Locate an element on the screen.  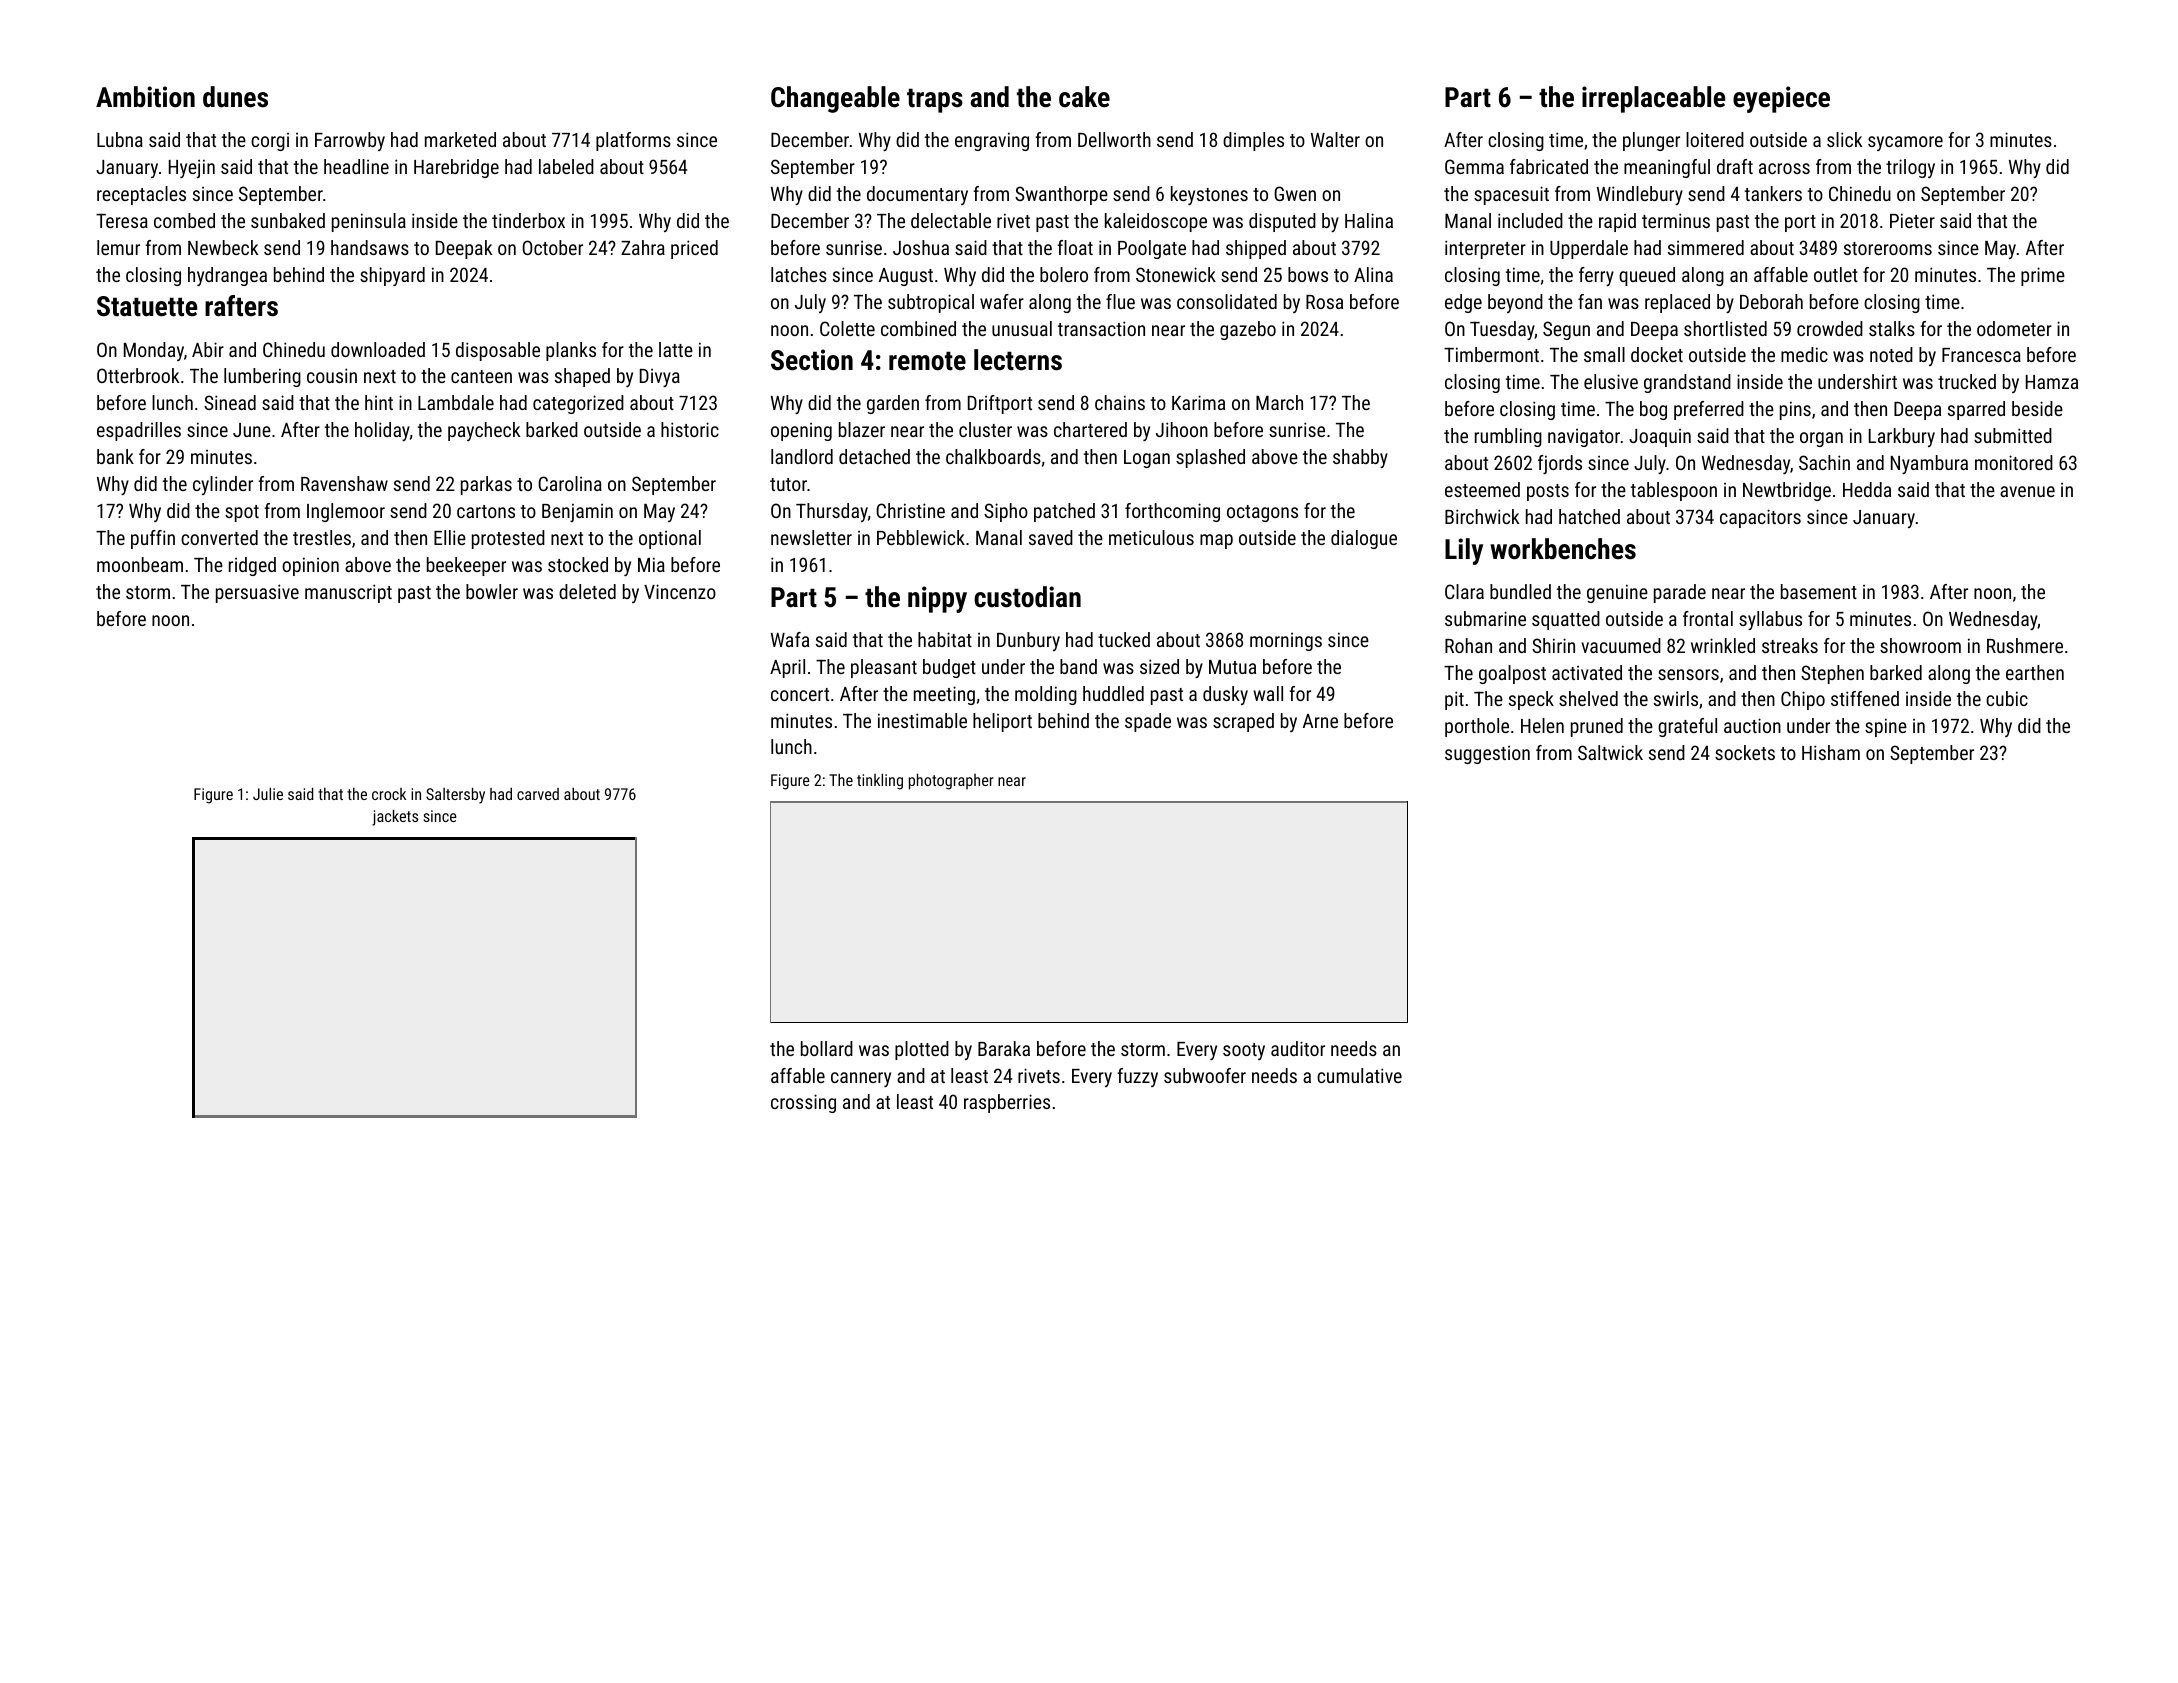
Vincenzo is located at coordinates (680, 591).
